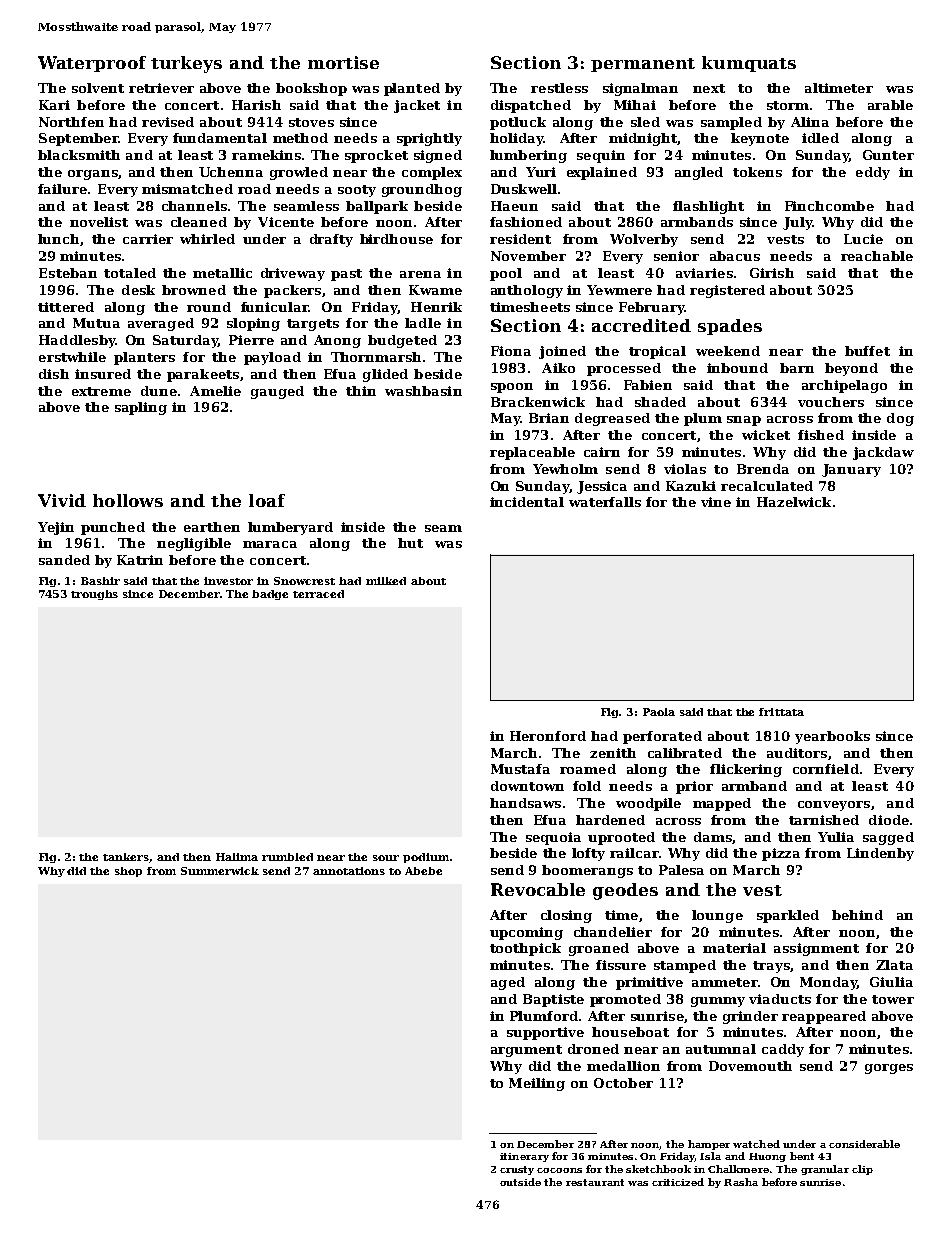 The image size is (952, 1233). I want to click on wicket, so click(766, 435).
